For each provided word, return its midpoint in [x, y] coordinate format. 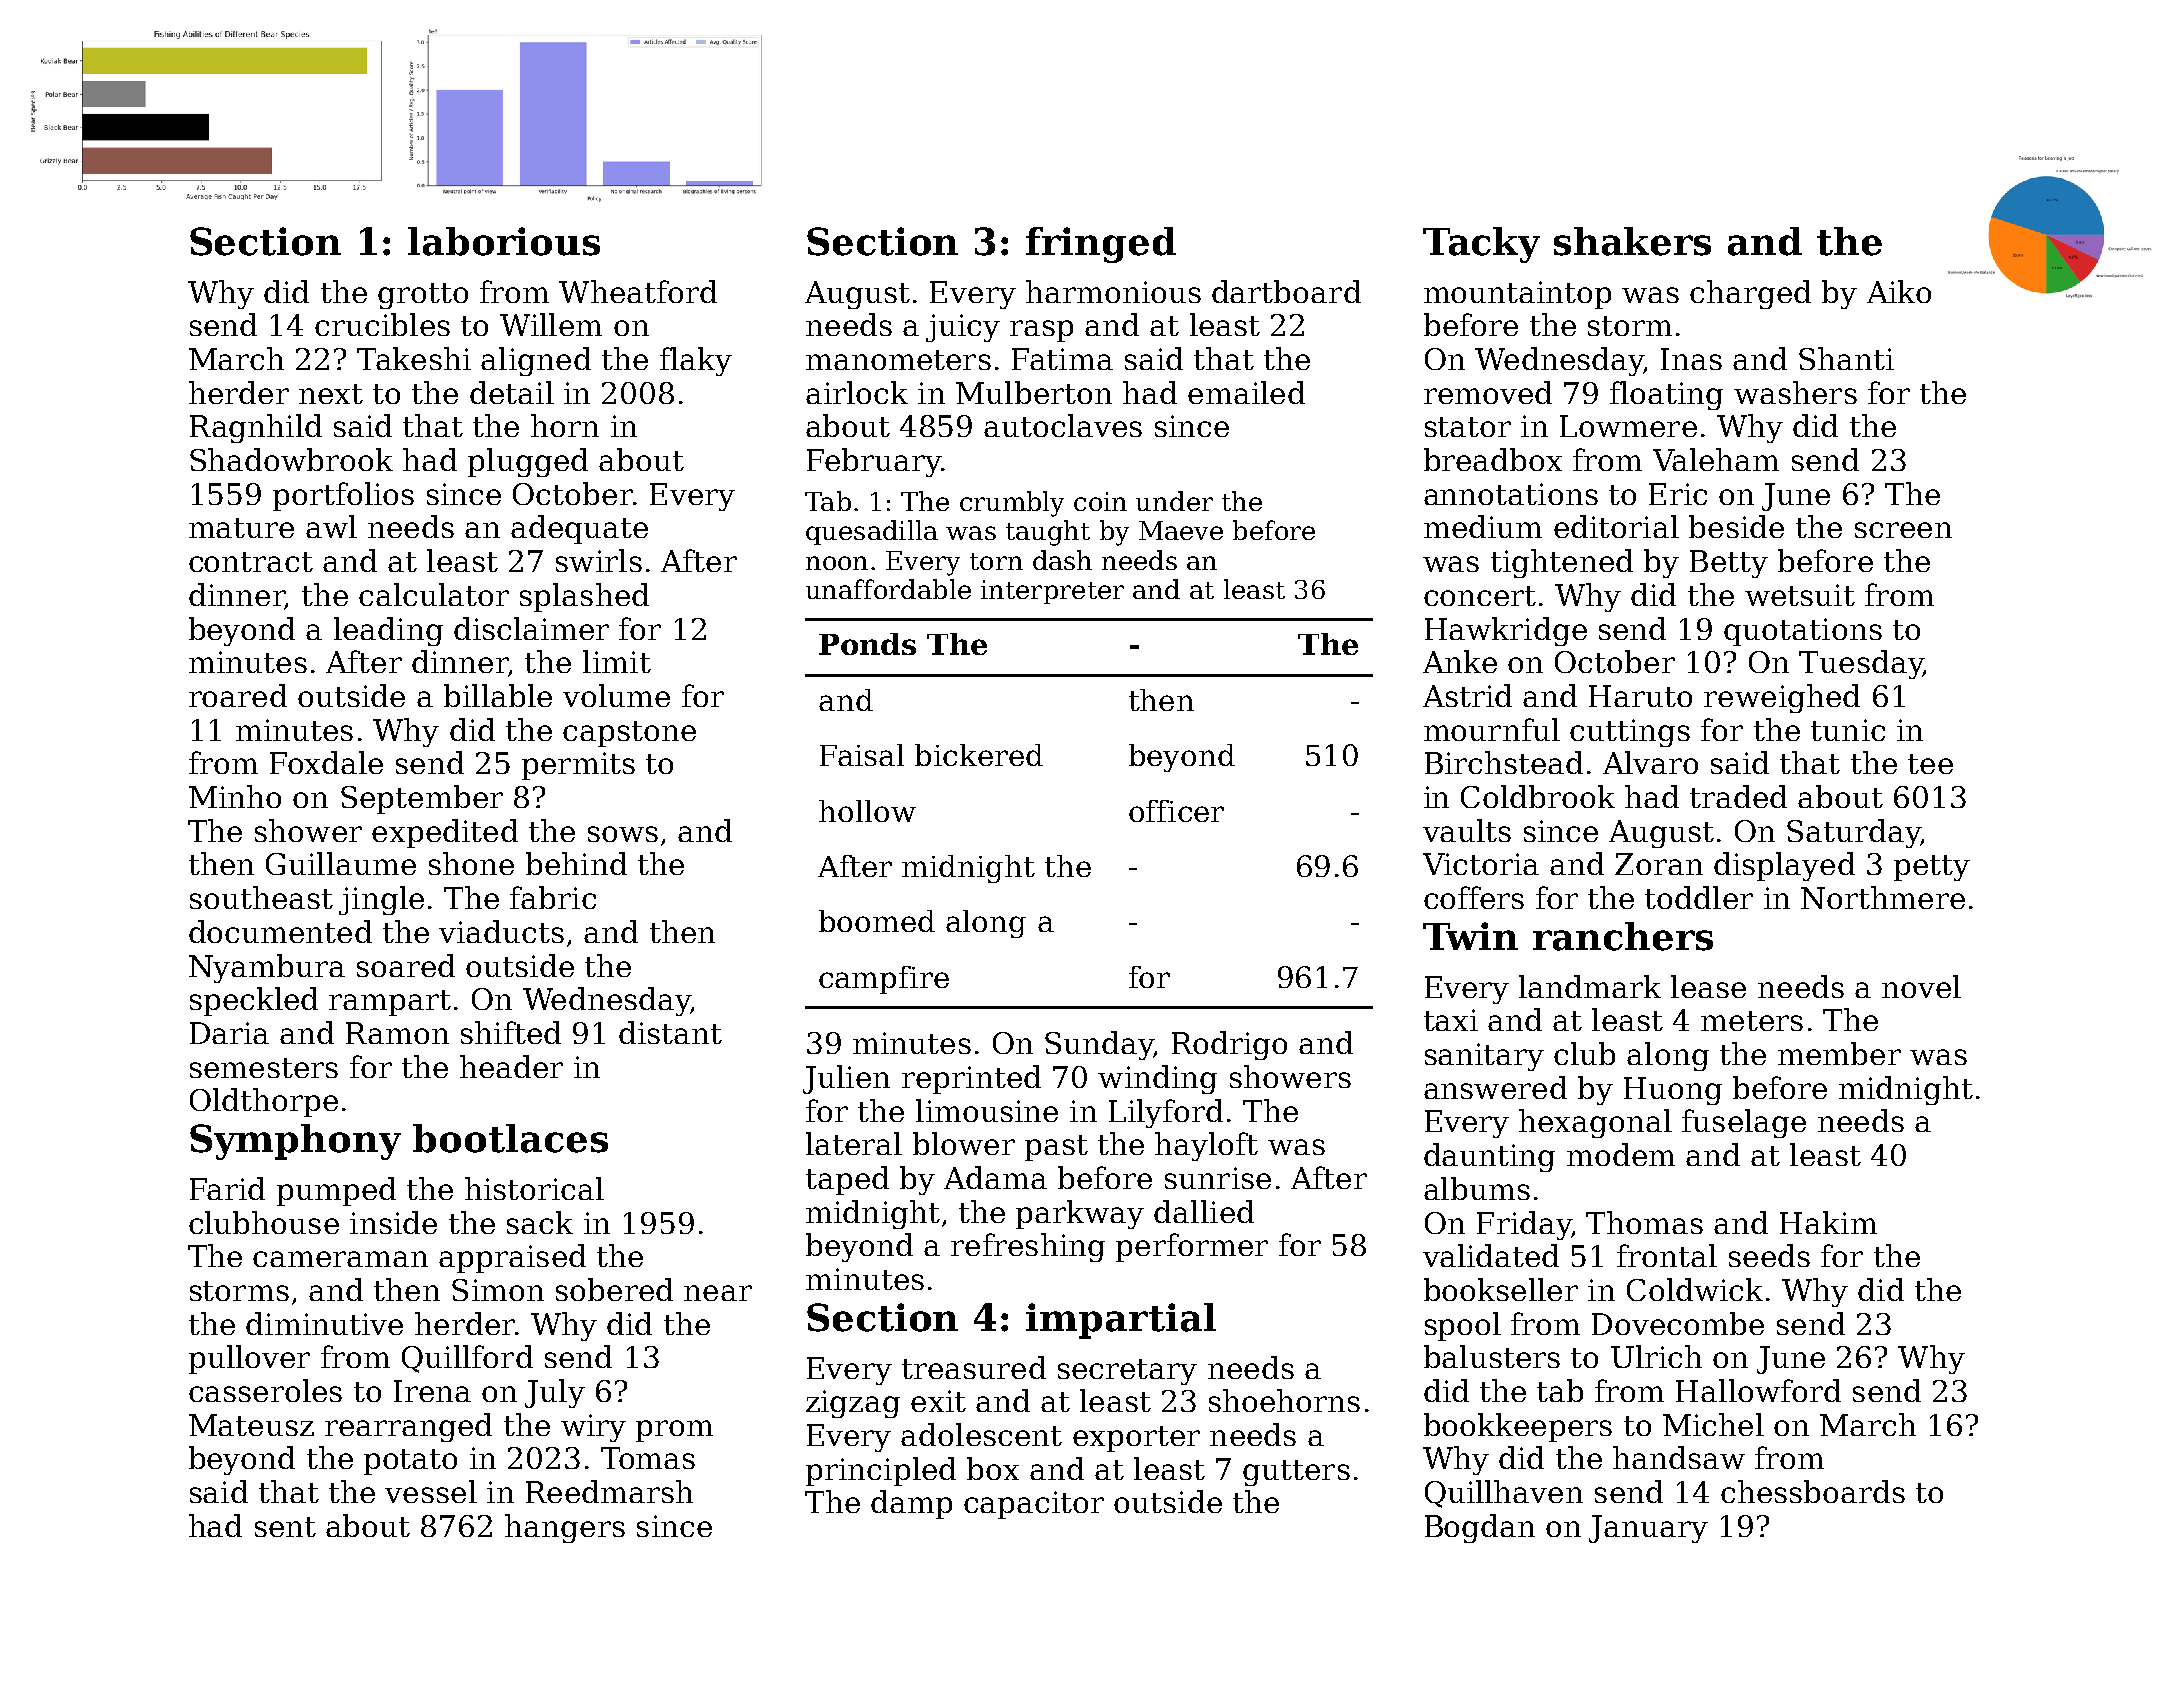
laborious [504, 241]
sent [285, 1527]
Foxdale [326, 762]
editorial [1616, 526]
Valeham [1716, 459]
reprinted [971, 1079]
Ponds [867, 644]
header [511, 1066]
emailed [1246, 392]
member [1839, 1053]
